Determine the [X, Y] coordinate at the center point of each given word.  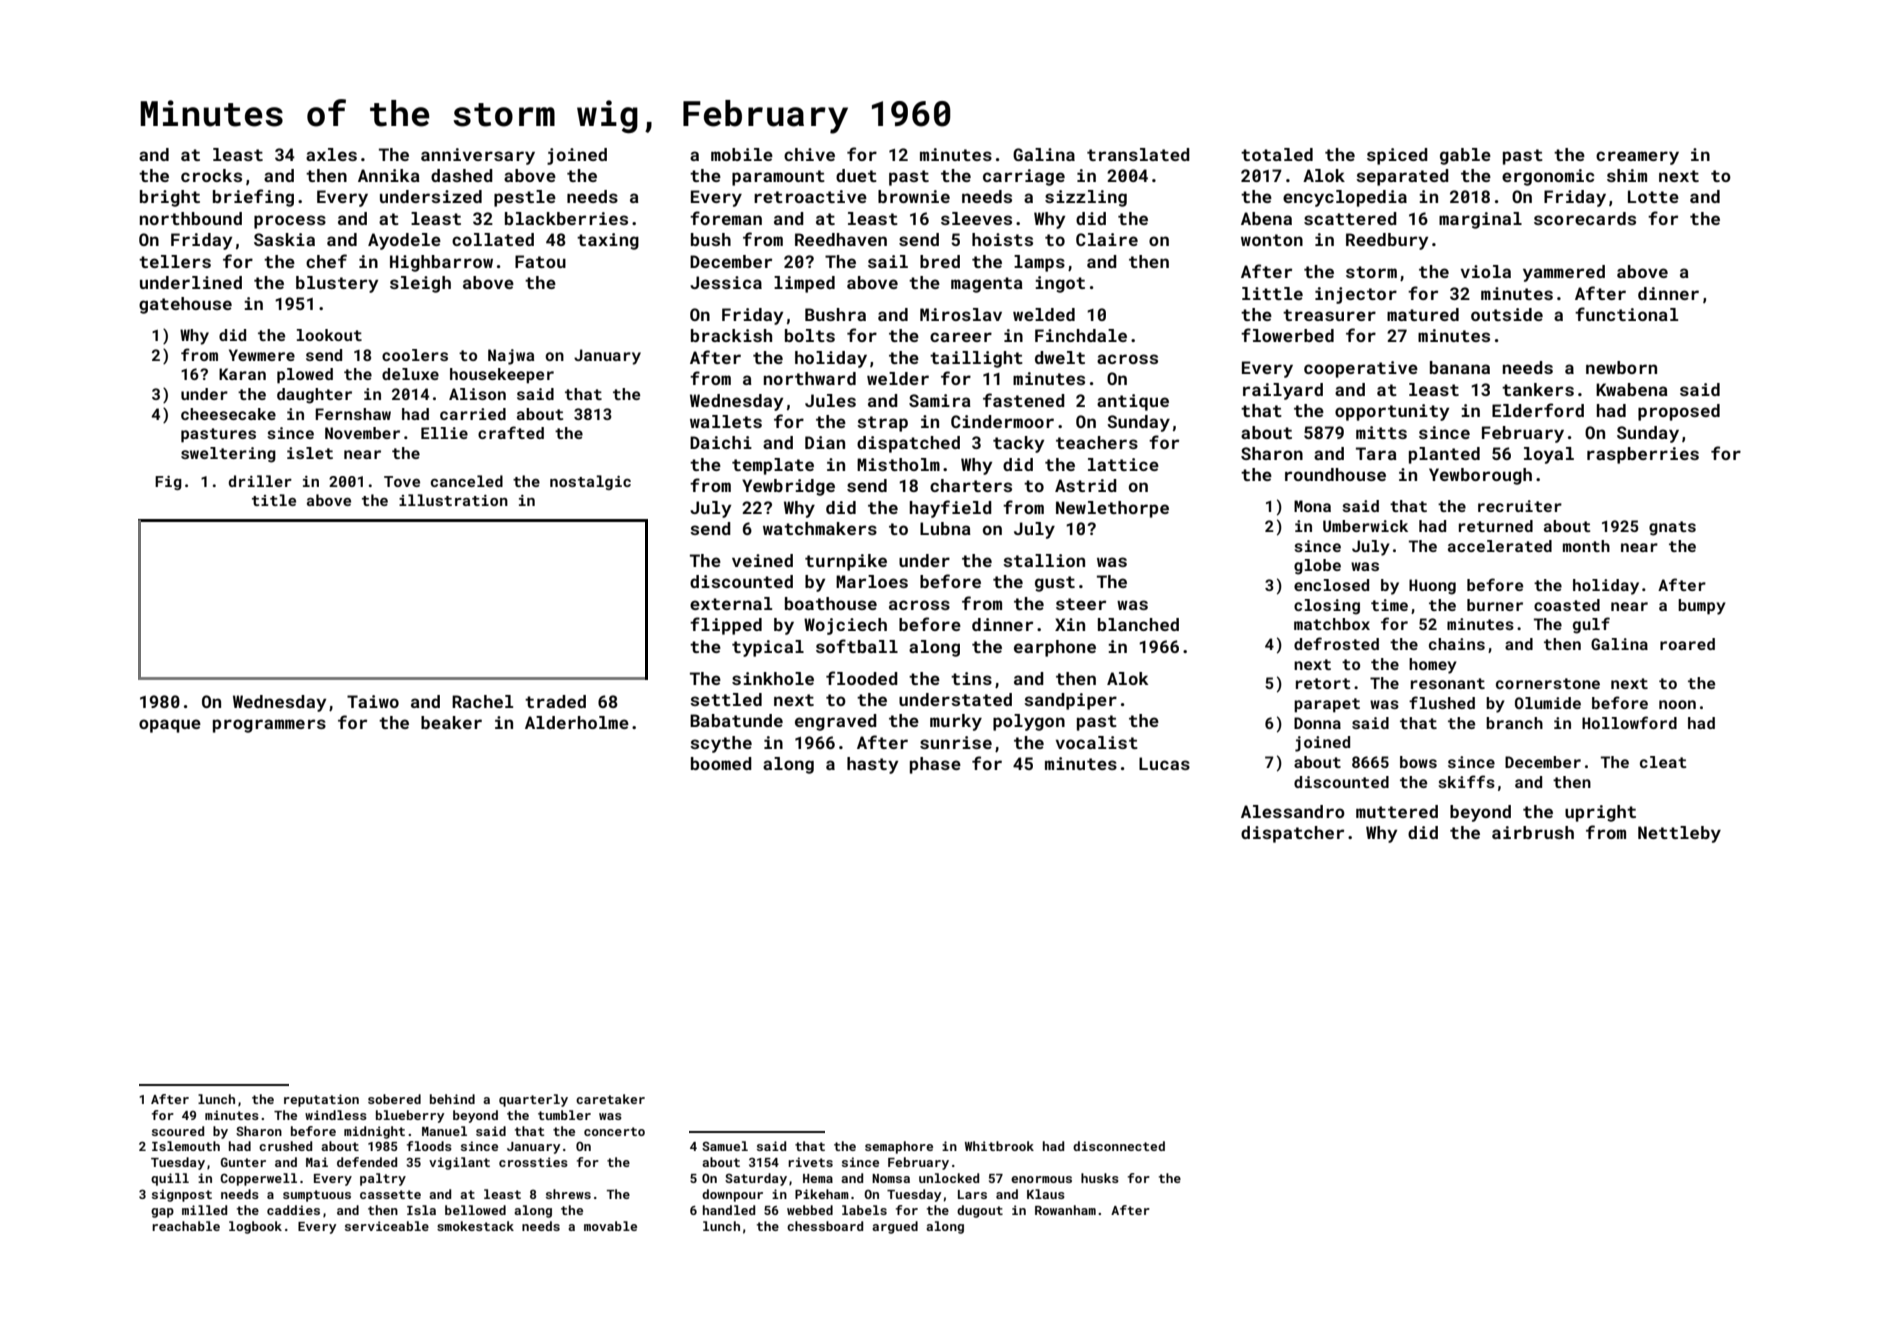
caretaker [610, 1099]
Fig [168, 483]
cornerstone [1548, 683]
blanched [1138, 624]
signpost [182, 1195]
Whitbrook [999, 1146]
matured [1423, 314]
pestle [525, 198]
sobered [394, 1099]
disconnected [1119, 1146]
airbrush [1533, 832]
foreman [726, 218]
